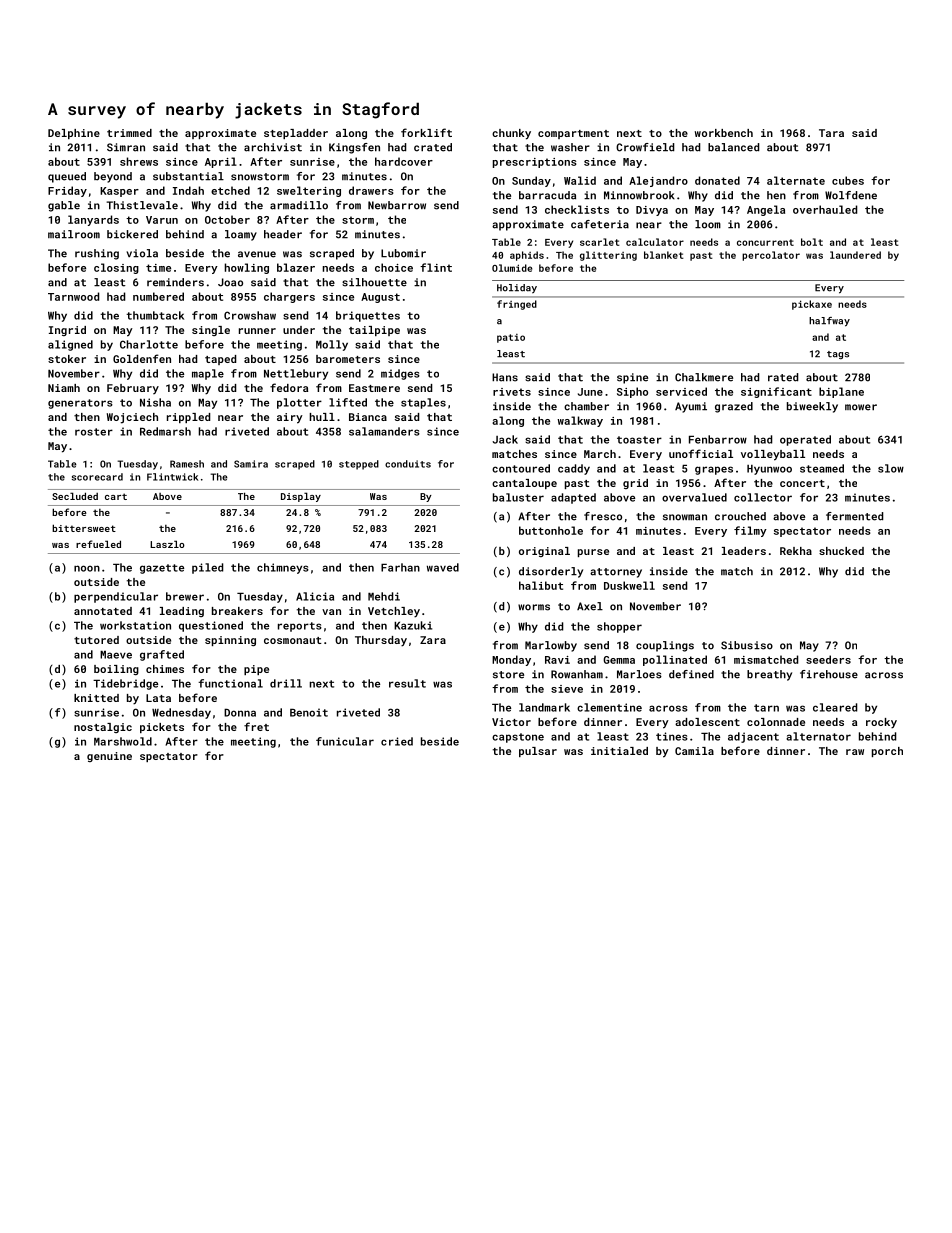 This page has height=1233, width=952. I want to click on patio, so click(511, 338).
